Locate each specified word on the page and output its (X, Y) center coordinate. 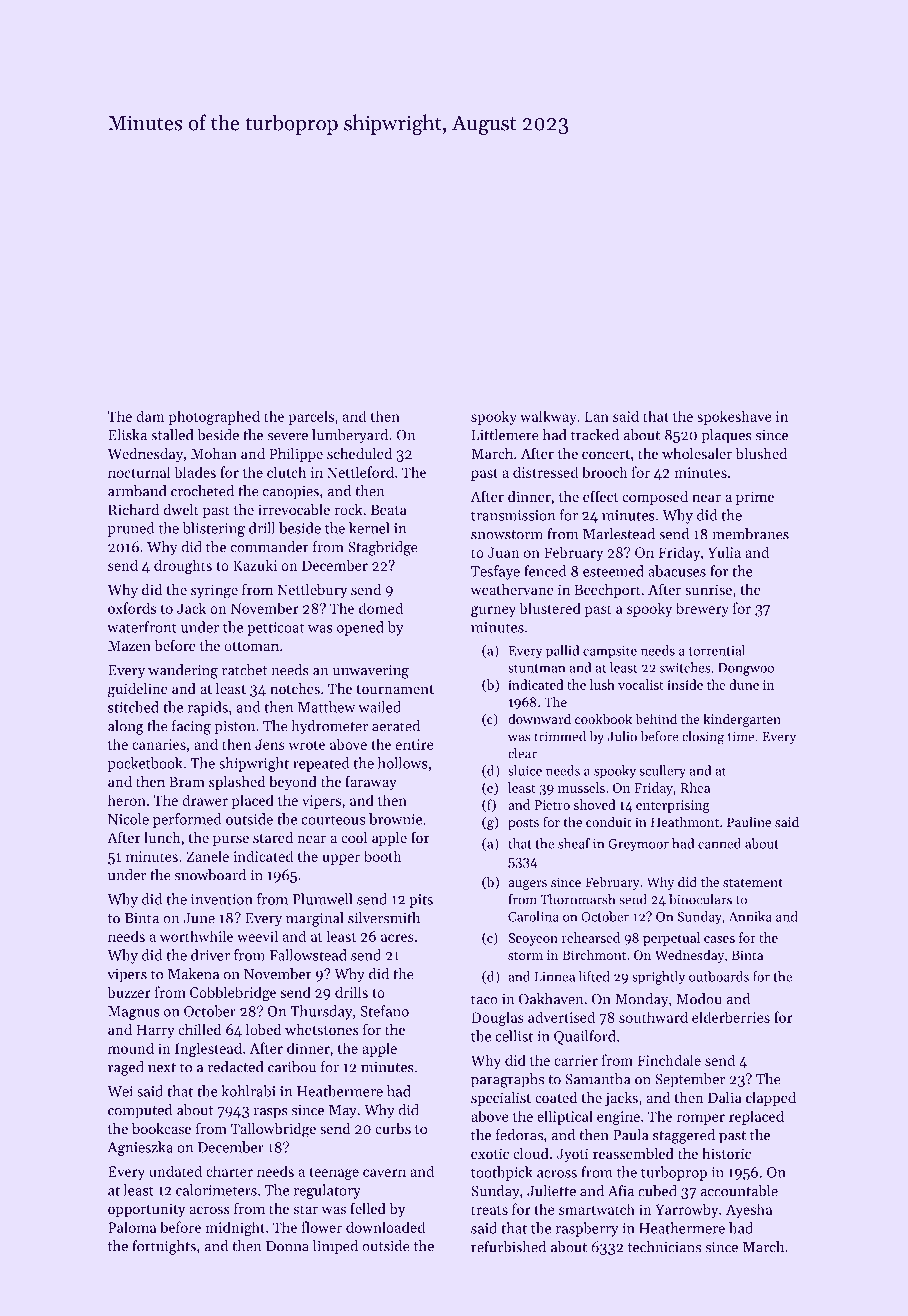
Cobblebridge (233, 993)
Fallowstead (308, 955)
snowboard (210, 875)
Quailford (585, 1037)
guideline (138, 690)
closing (703, 738)
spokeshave (734, 417)
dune (744, 684)
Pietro (552, 805)
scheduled (359, 453)
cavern (384, 1173)
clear (522, 753)
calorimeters (216, 1190)
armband (137, 491)
